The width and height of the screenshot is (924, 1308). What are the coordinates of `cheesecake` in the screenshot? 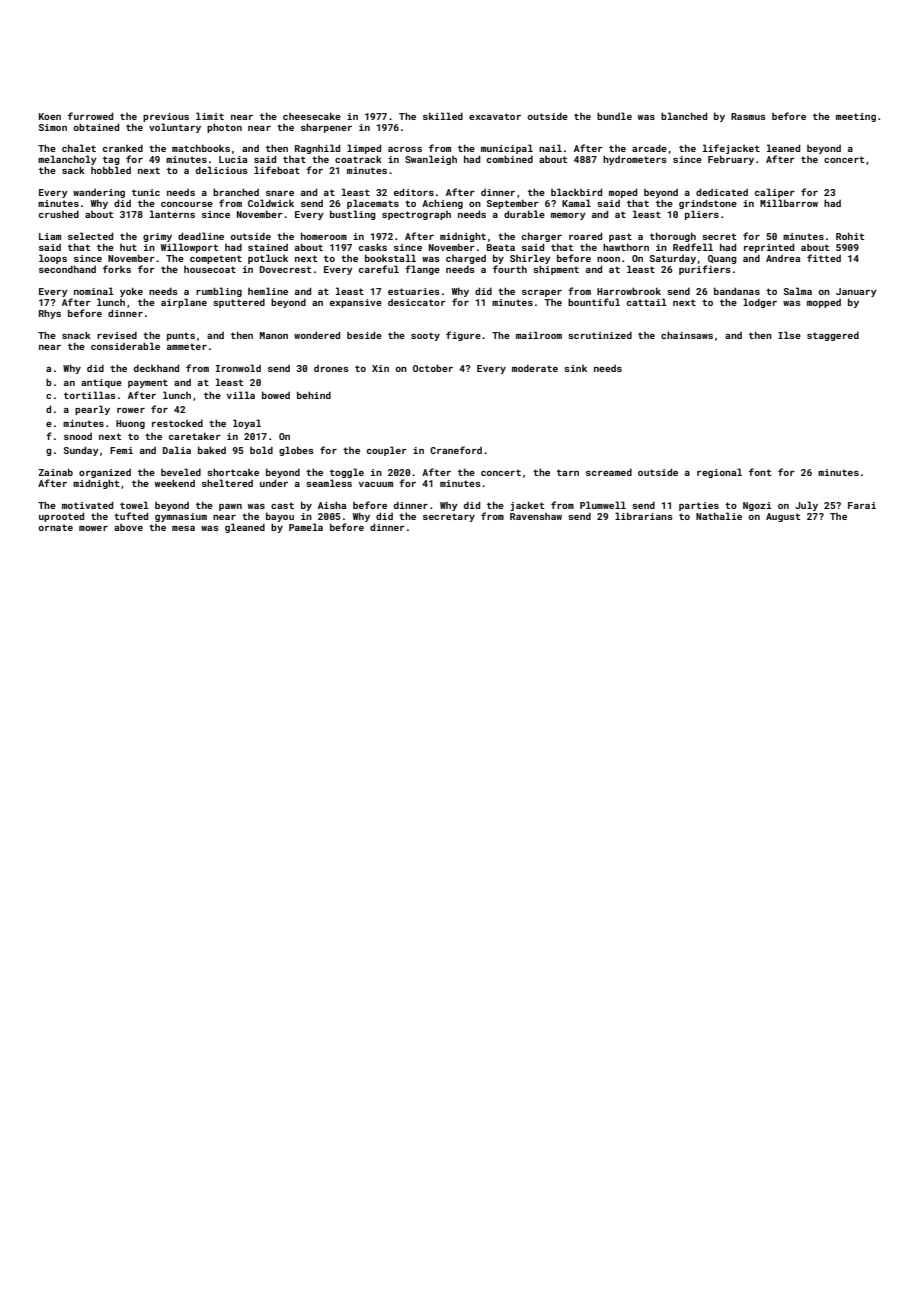 It's located at (312, 116).
